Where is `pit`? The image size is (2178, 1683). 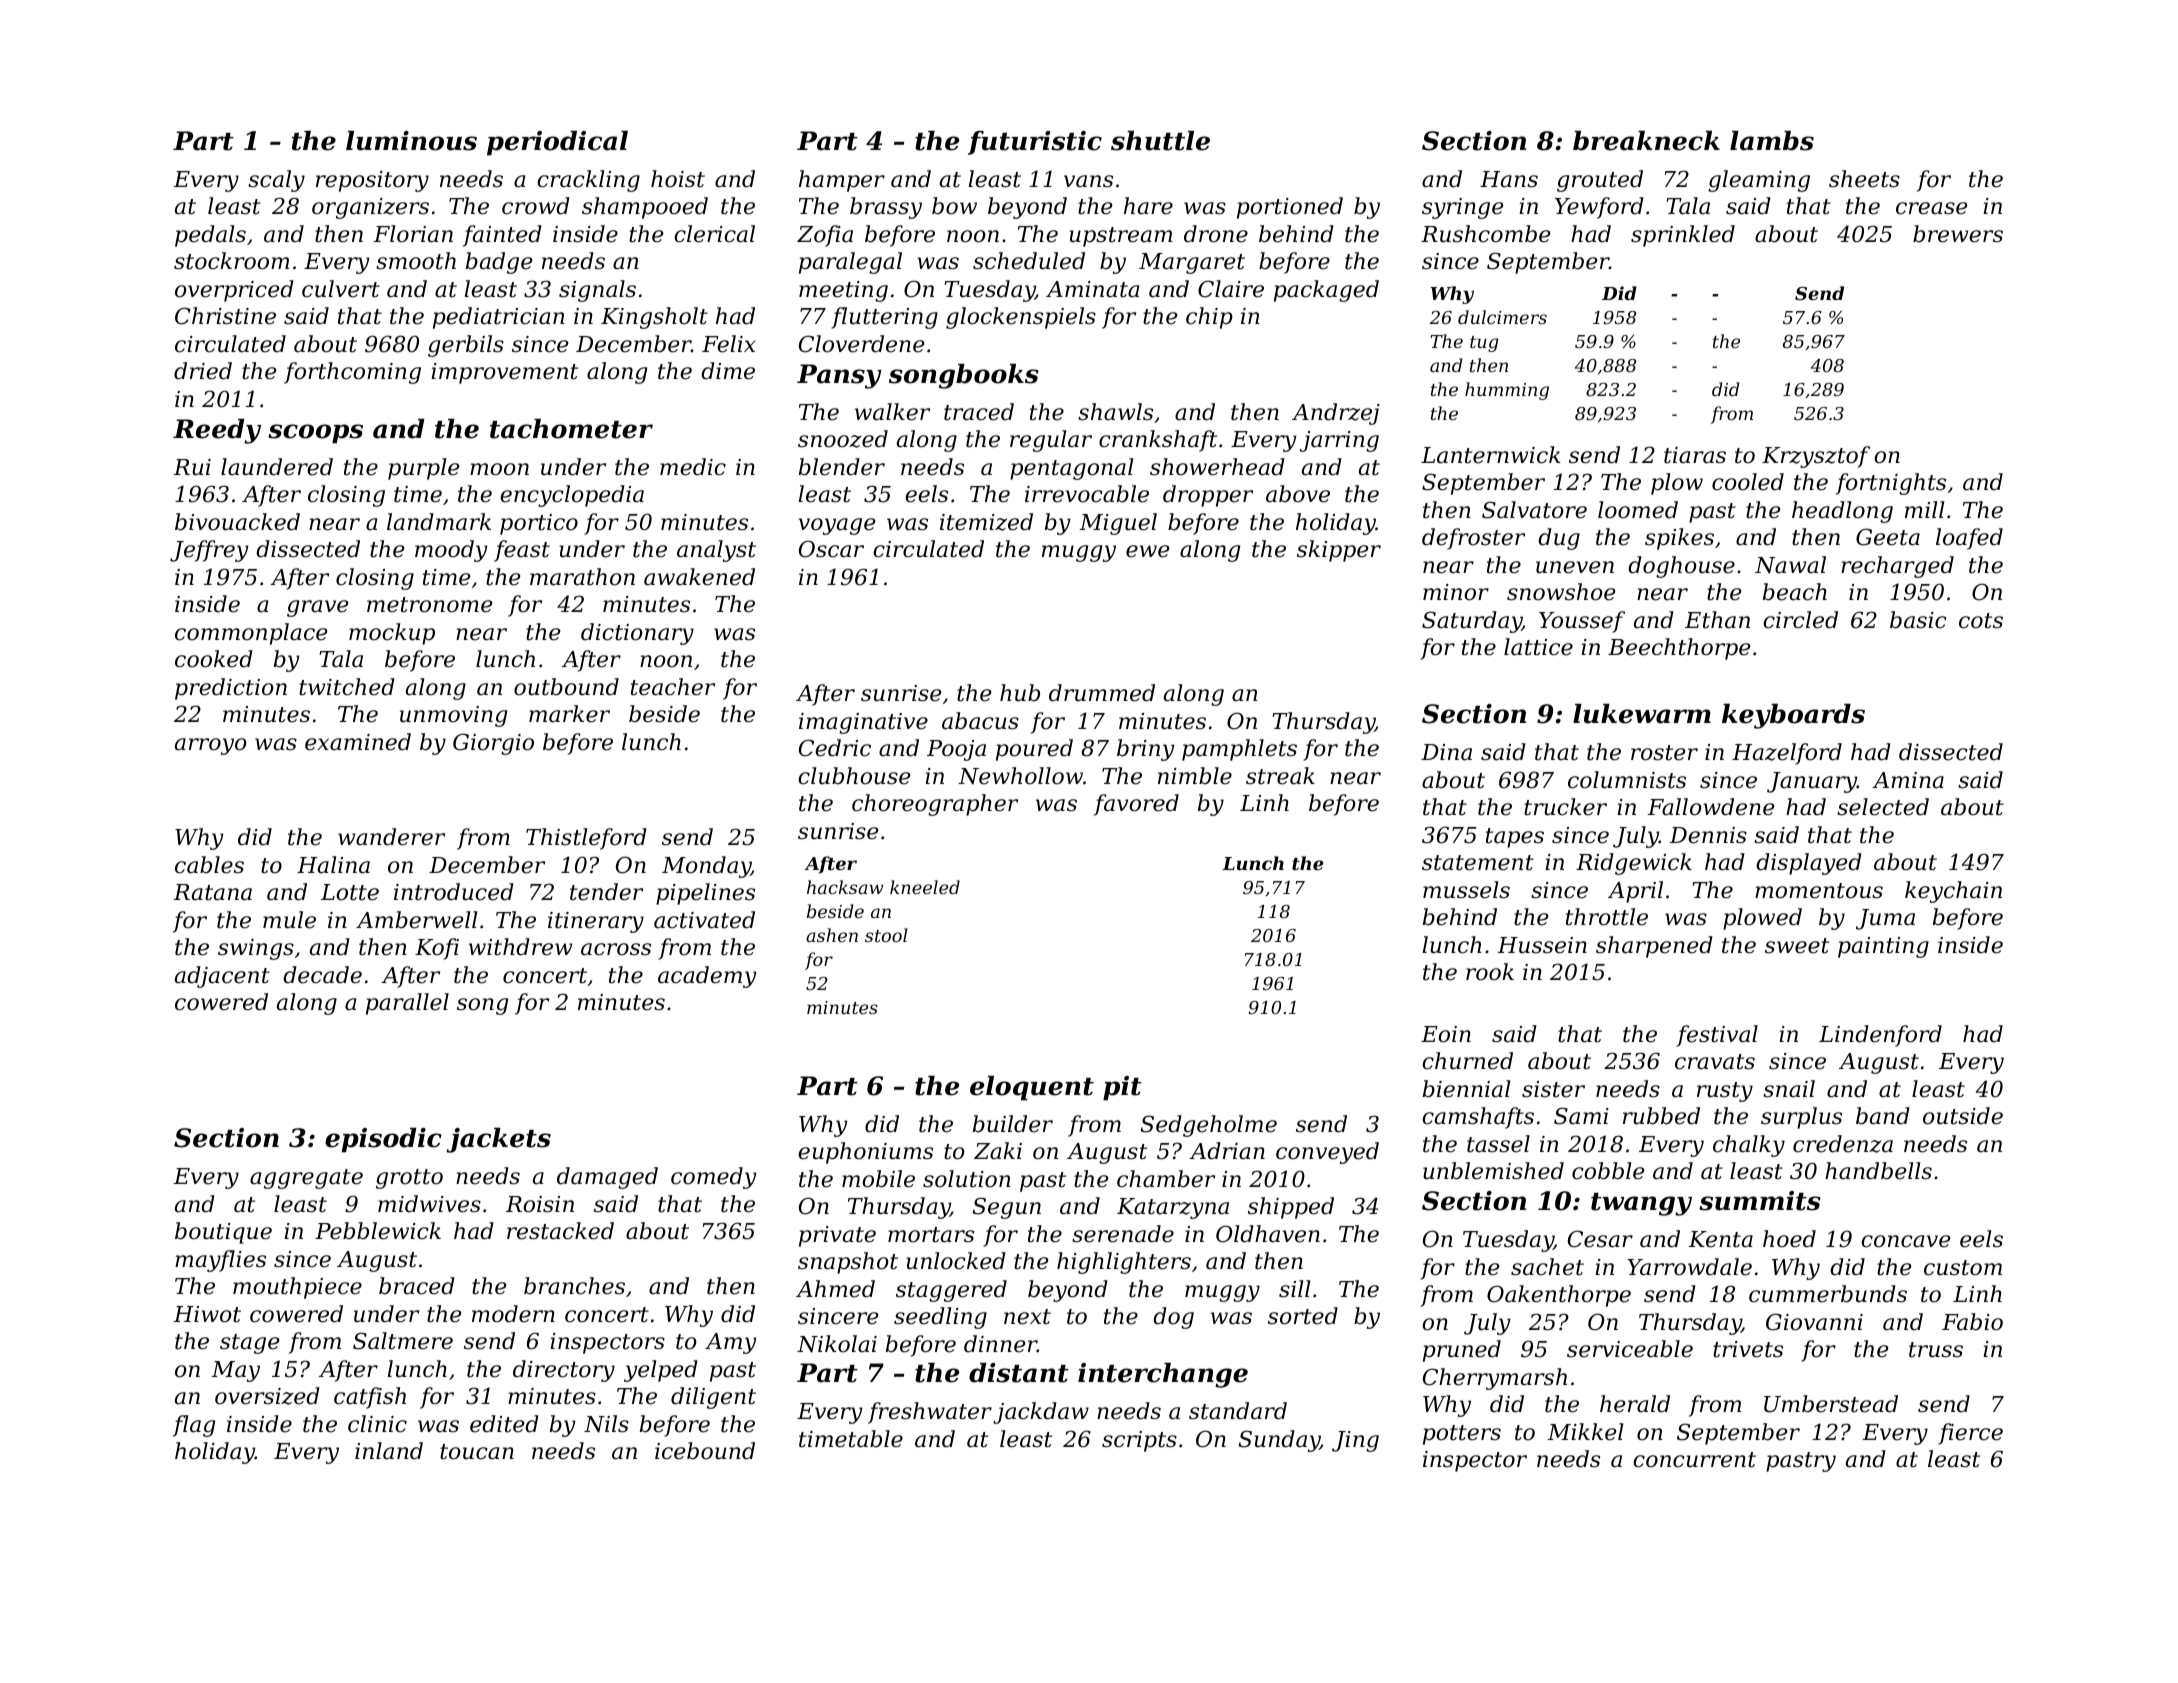
pit is located at coordinates (1122, 1088).
